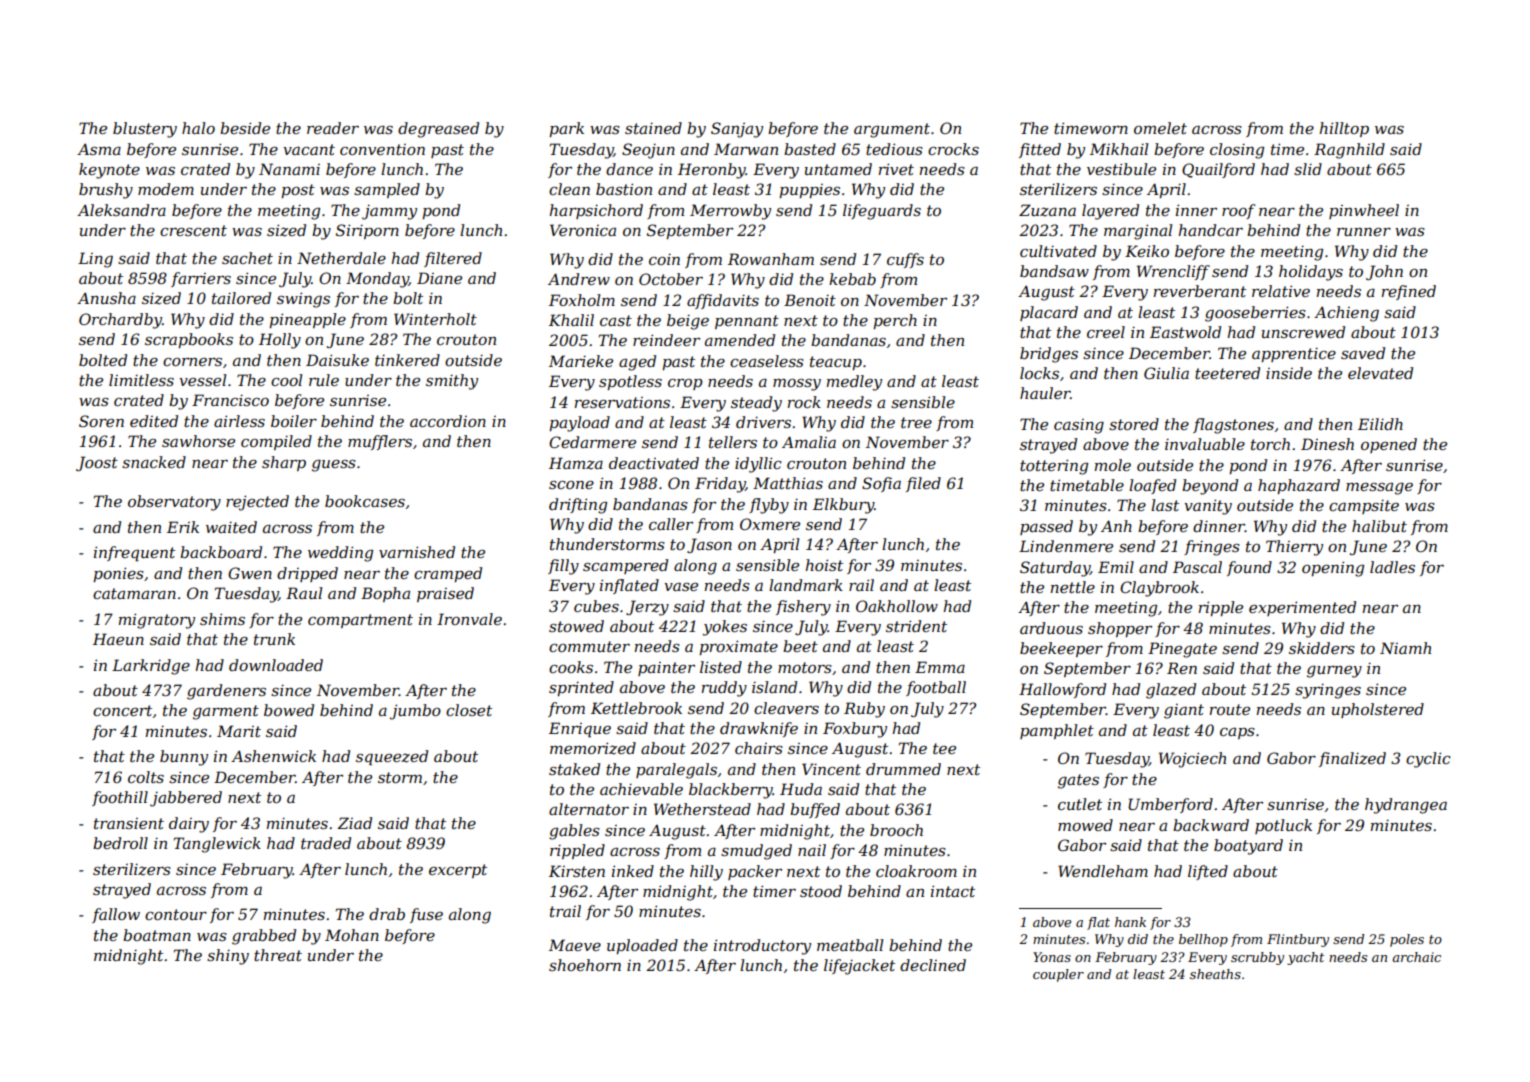 The height and width of the screenshot is (1082, 1530). What do you see at coordinates (838, 169) in the screenshot?
I see `untamed` at bounding box center [838, 169].
